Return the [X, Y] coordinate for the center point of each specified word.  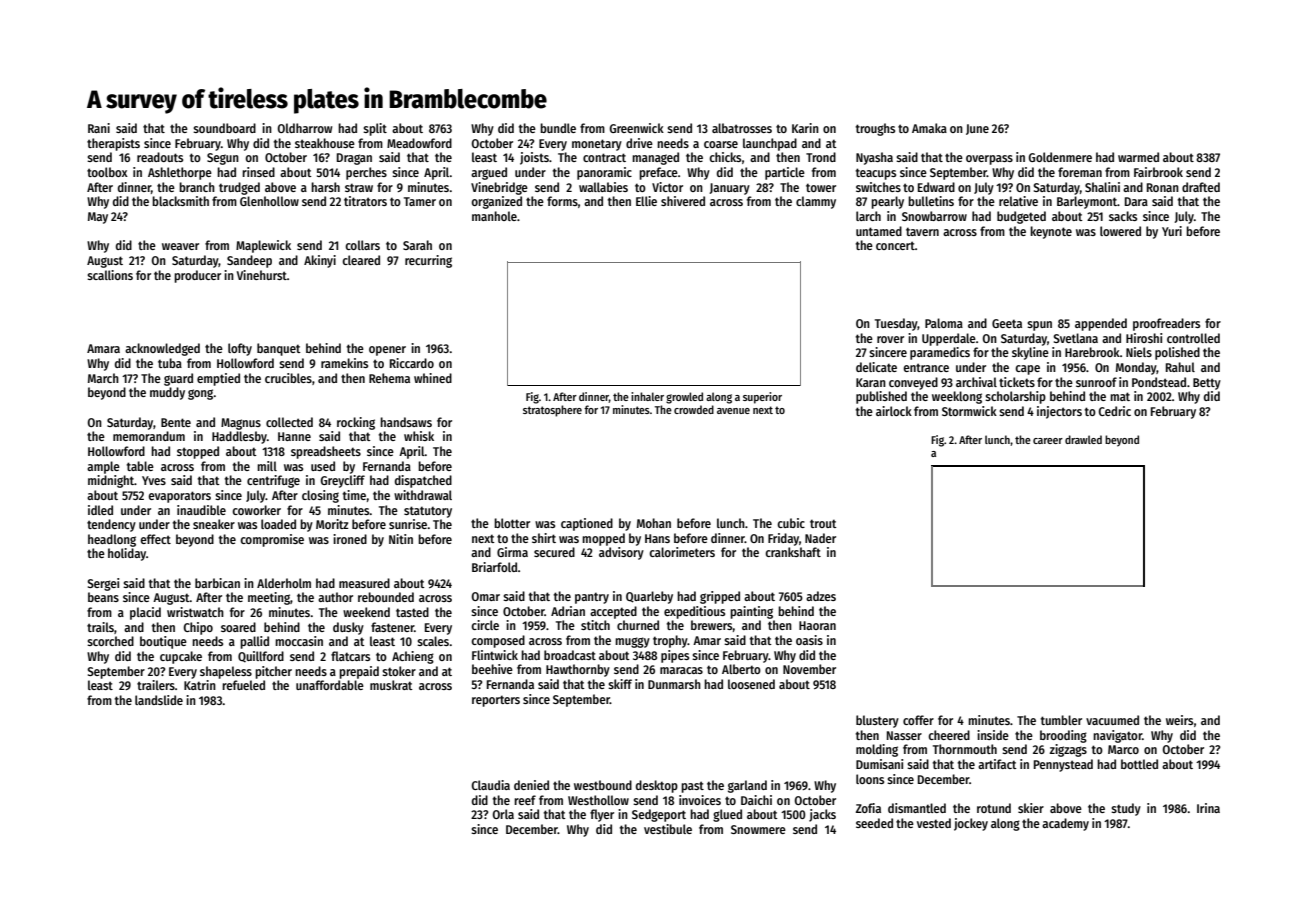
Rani [99, 128]
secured [554, 552]
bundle [558, 128]
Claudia [490, 785]
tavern [922, 231]
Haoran [817, 625]
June [977, 129]
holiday [127, 554]
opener [387, 351]
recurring [428, 261]
